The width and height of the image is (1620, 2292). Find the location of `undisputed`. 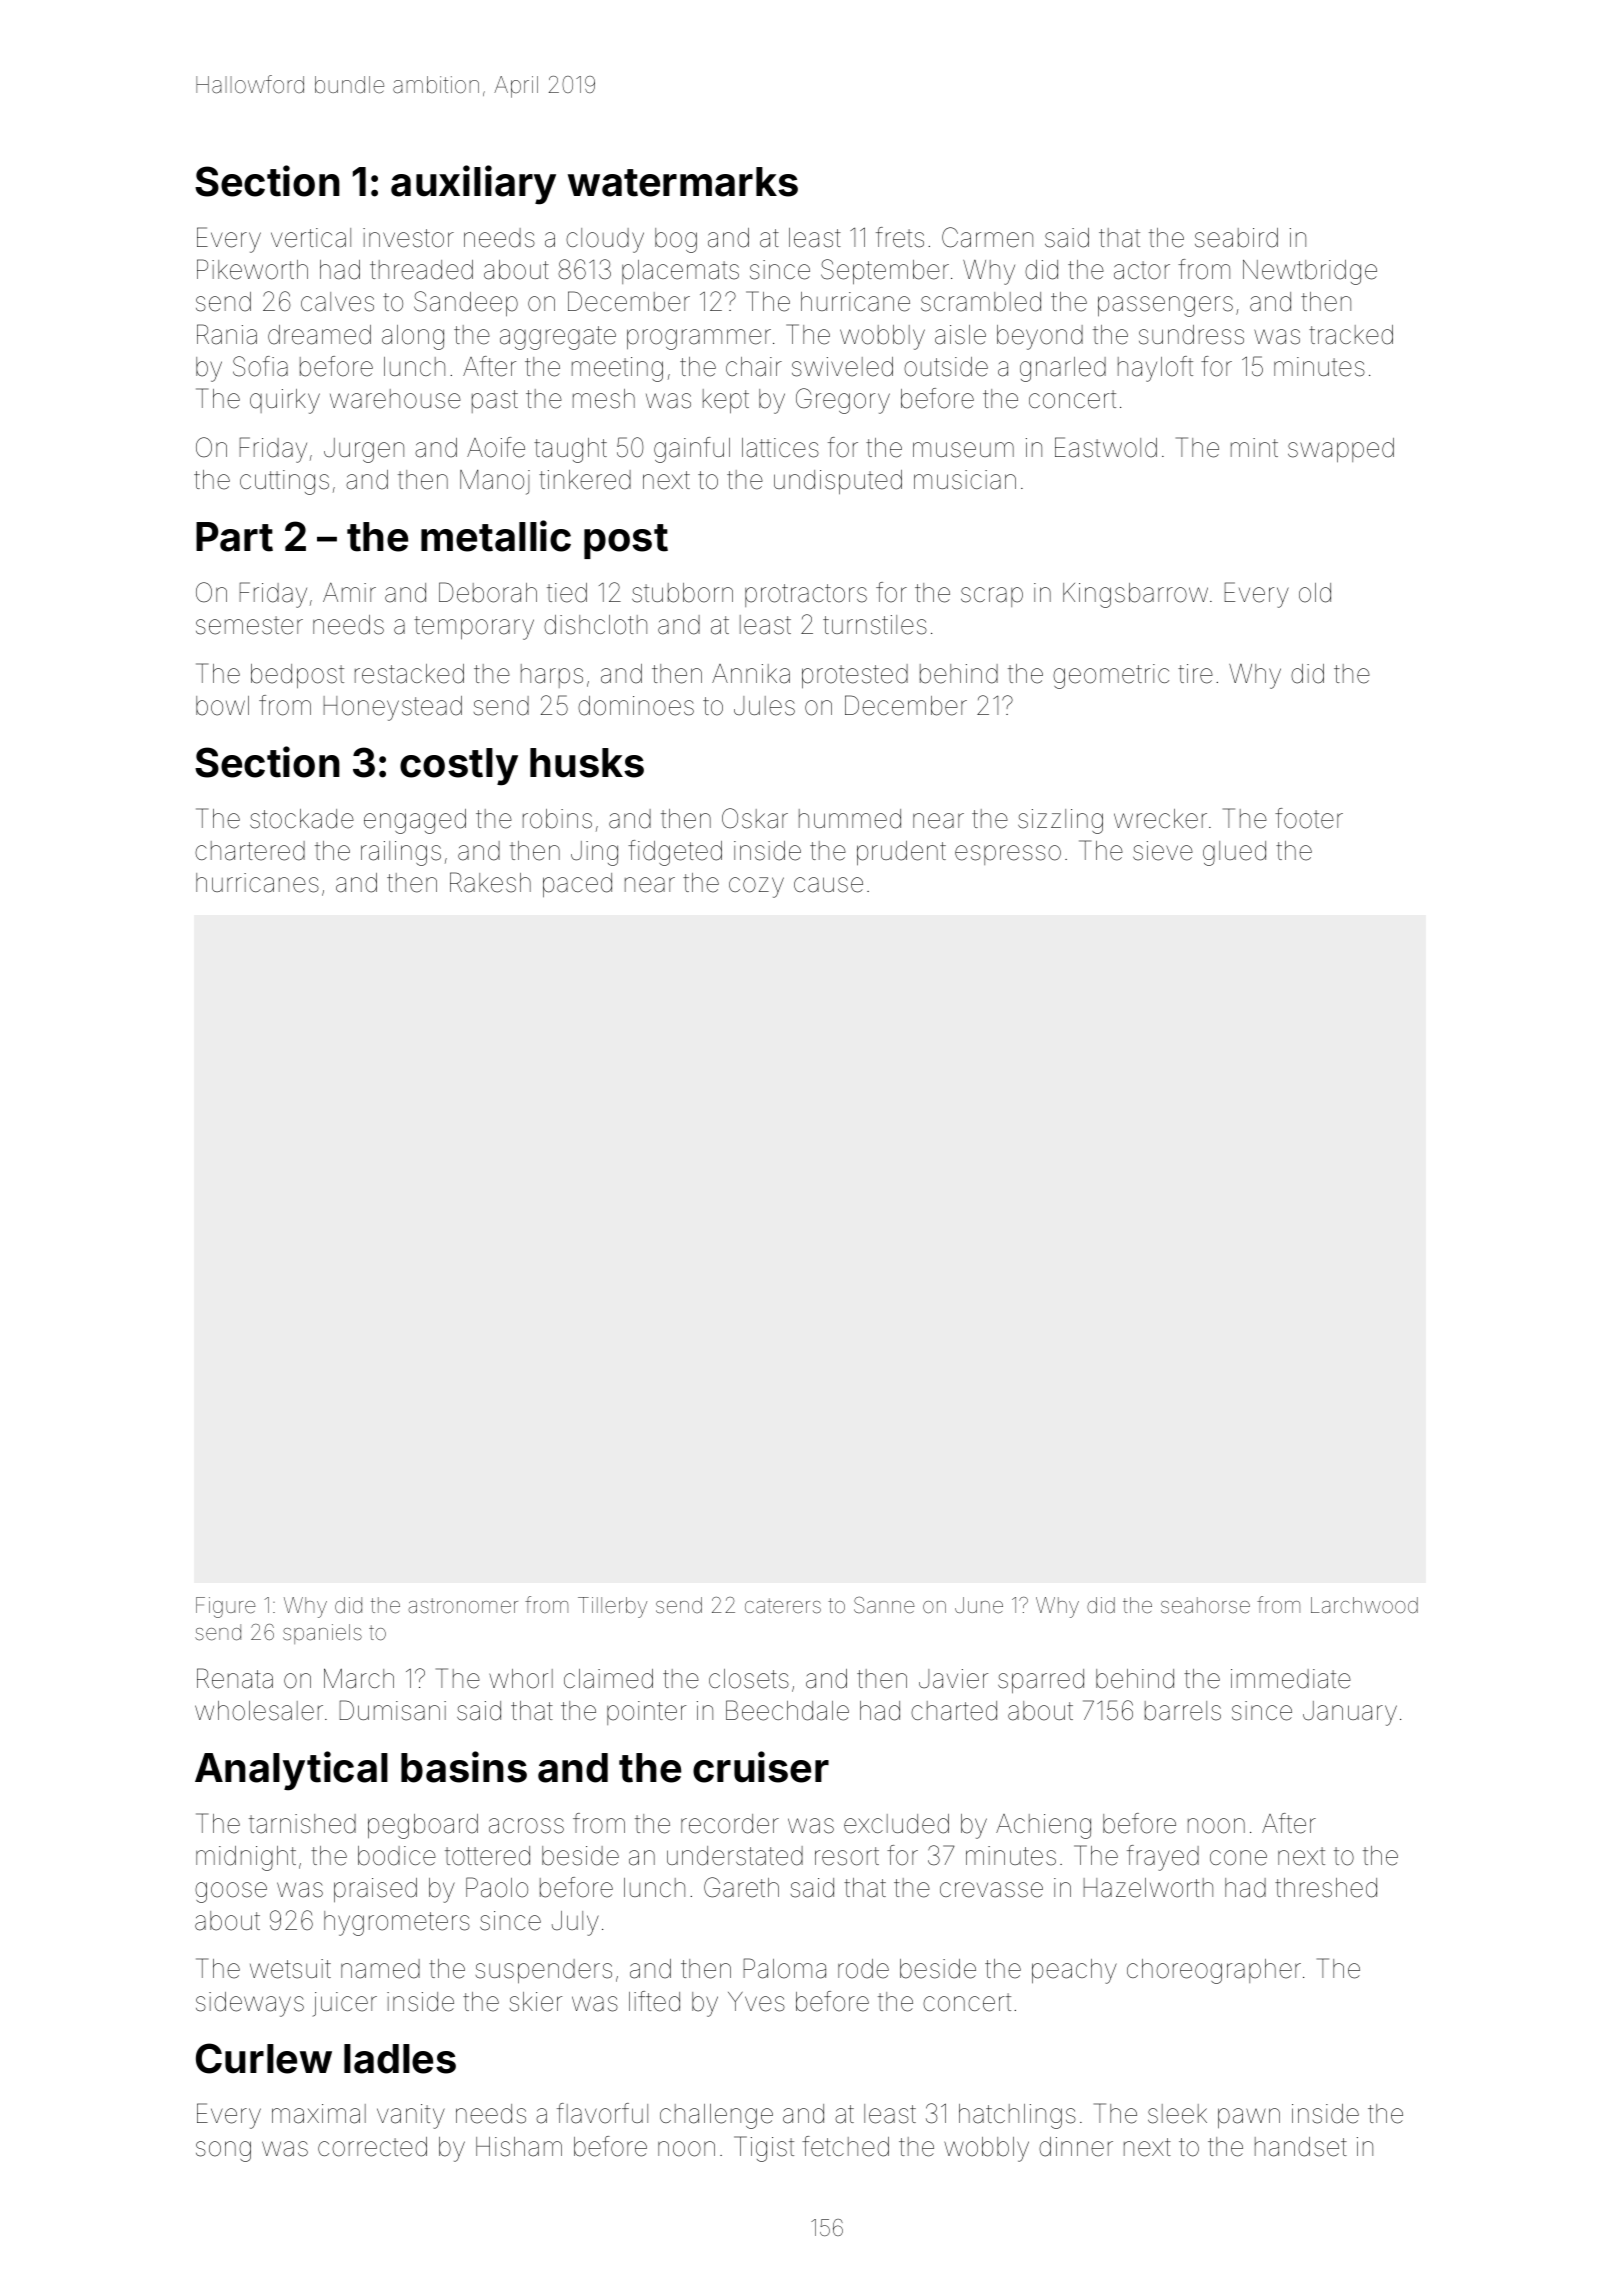

undisputed is located at coordinates (838, 482).
